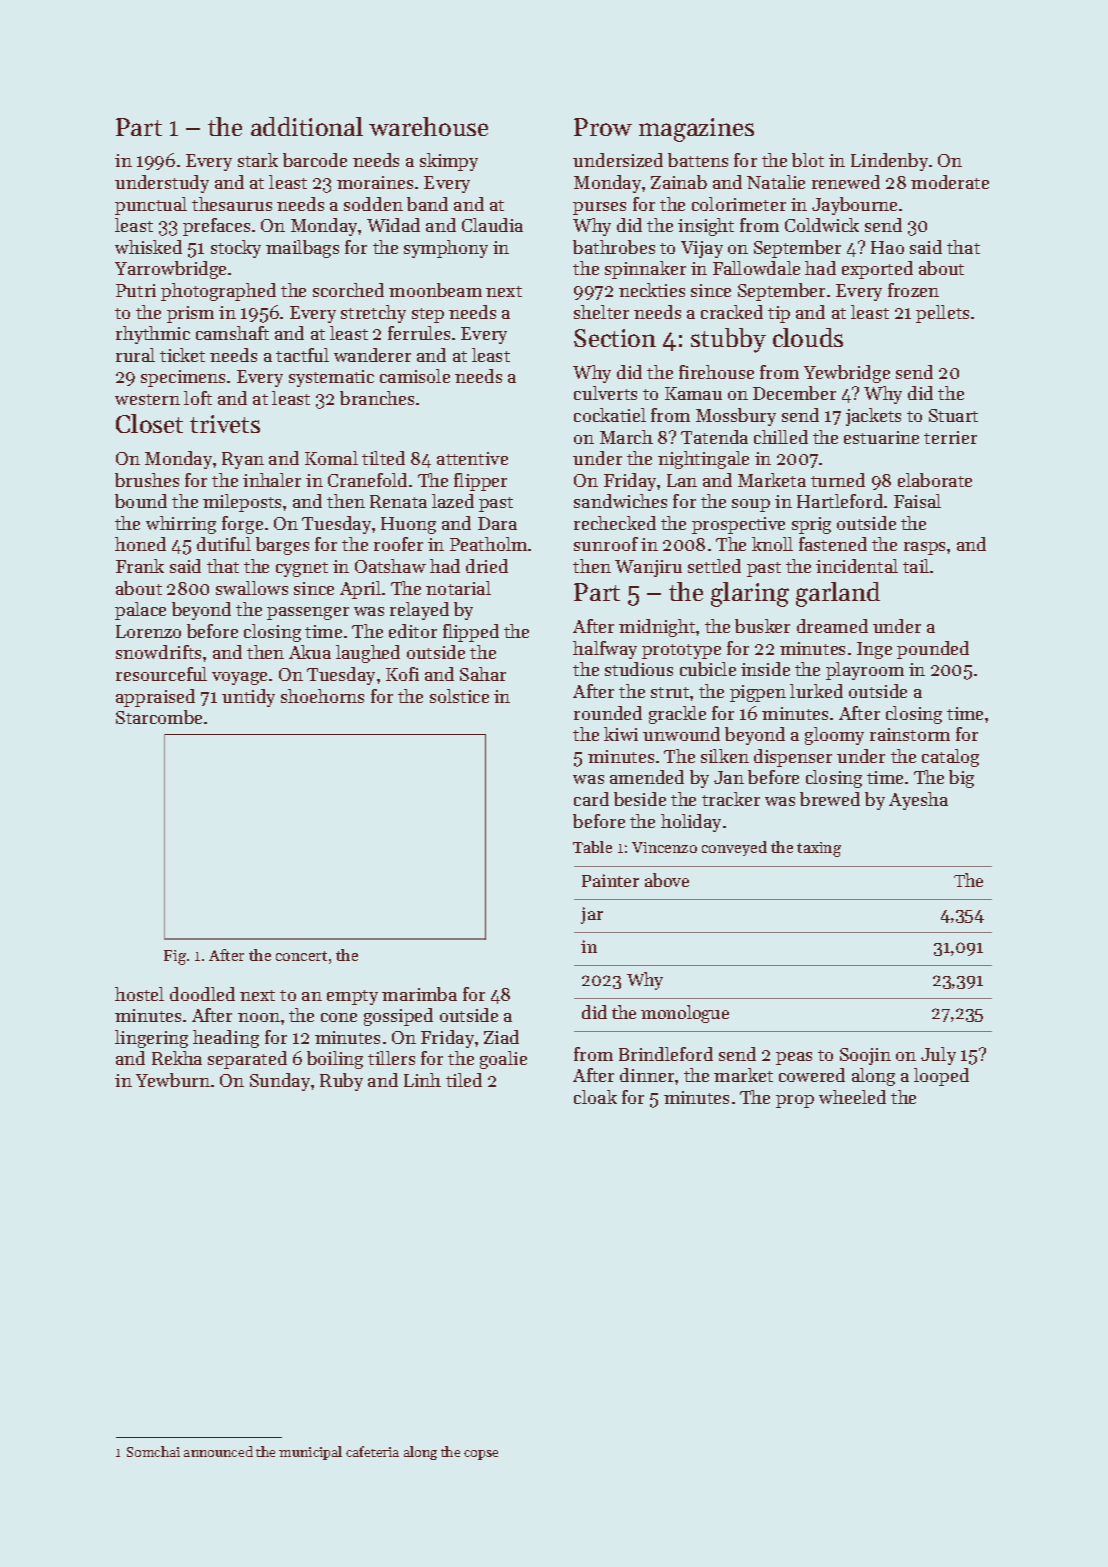 The width and height of the screenshot is (1108, 1567). I want to click on Sunday, so click(280, 1082).
